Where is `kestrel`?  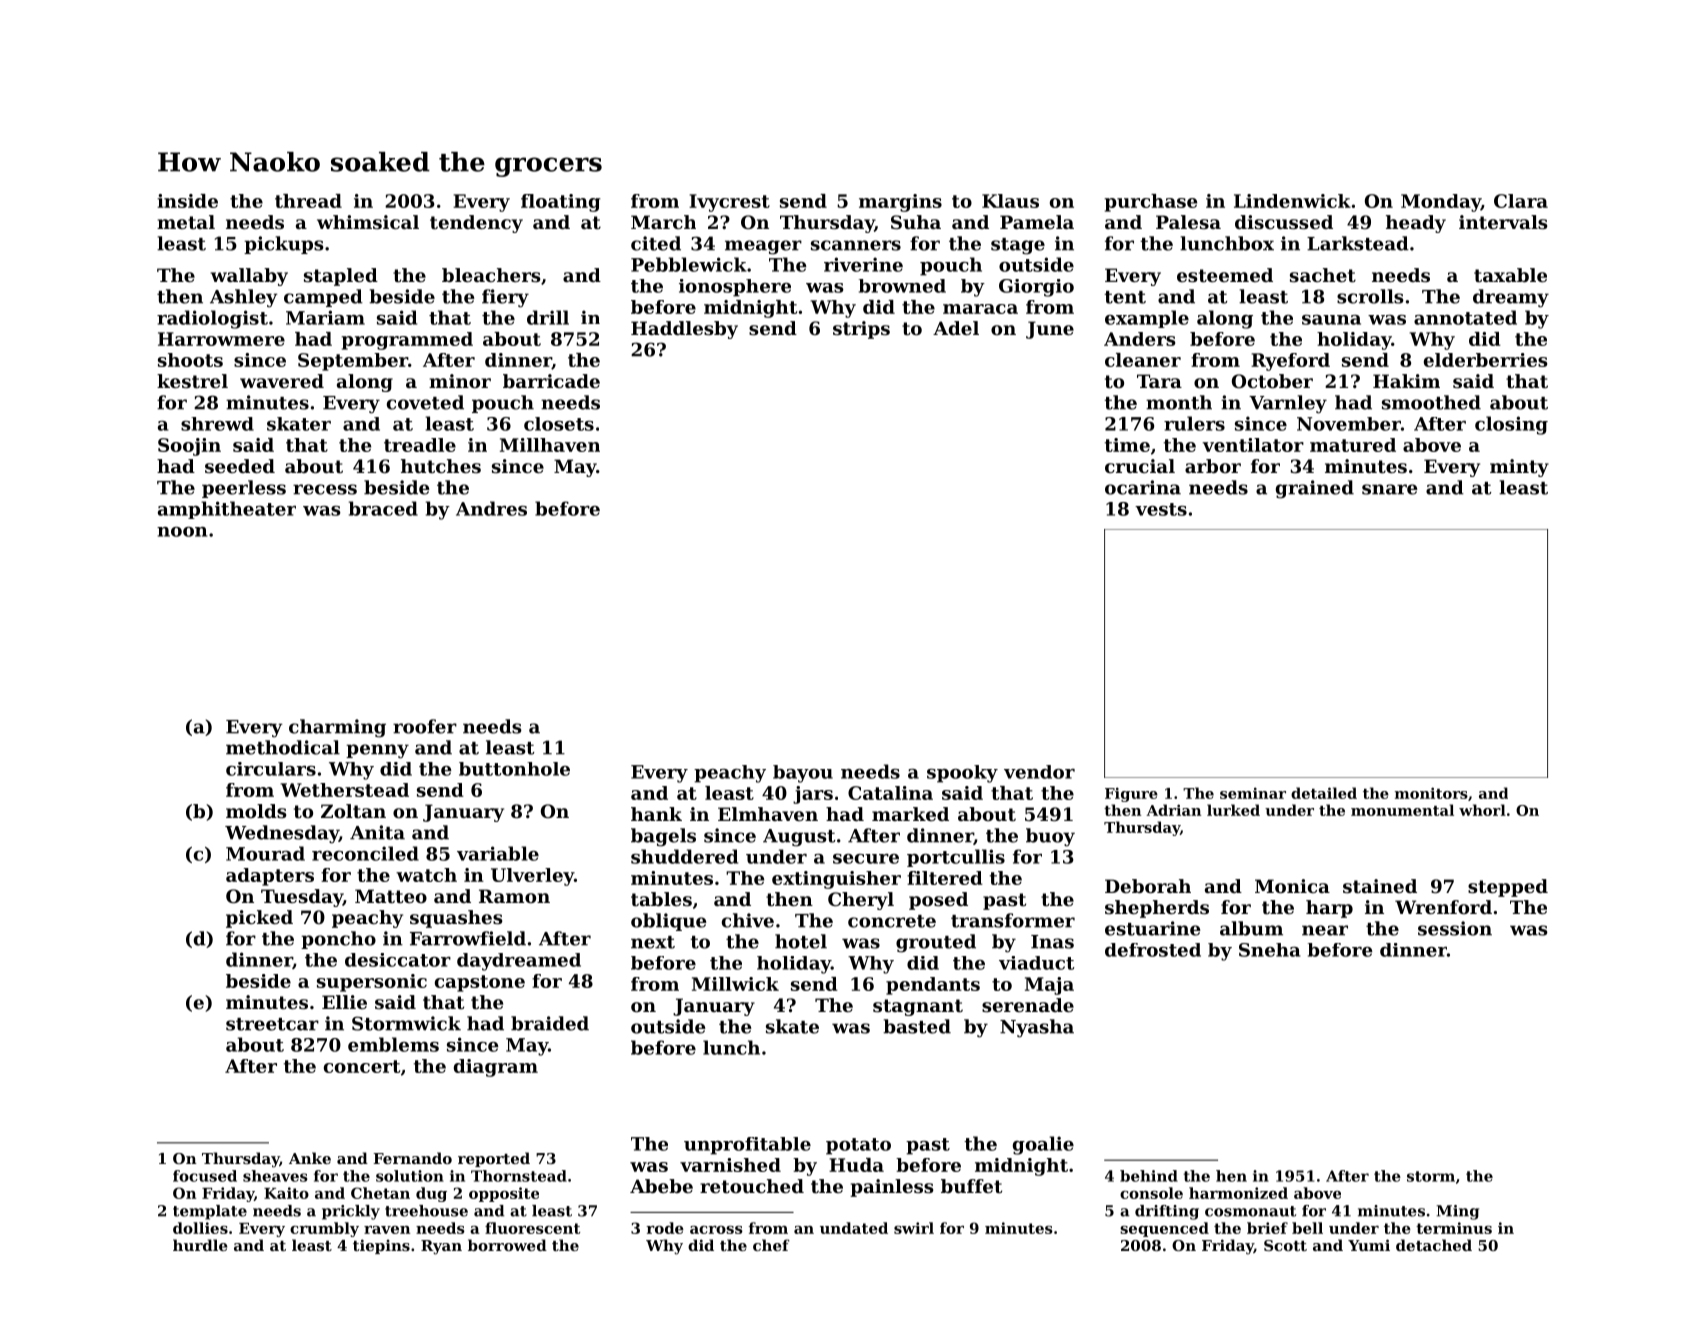
kestrel is located at coordinates (192, 381).
